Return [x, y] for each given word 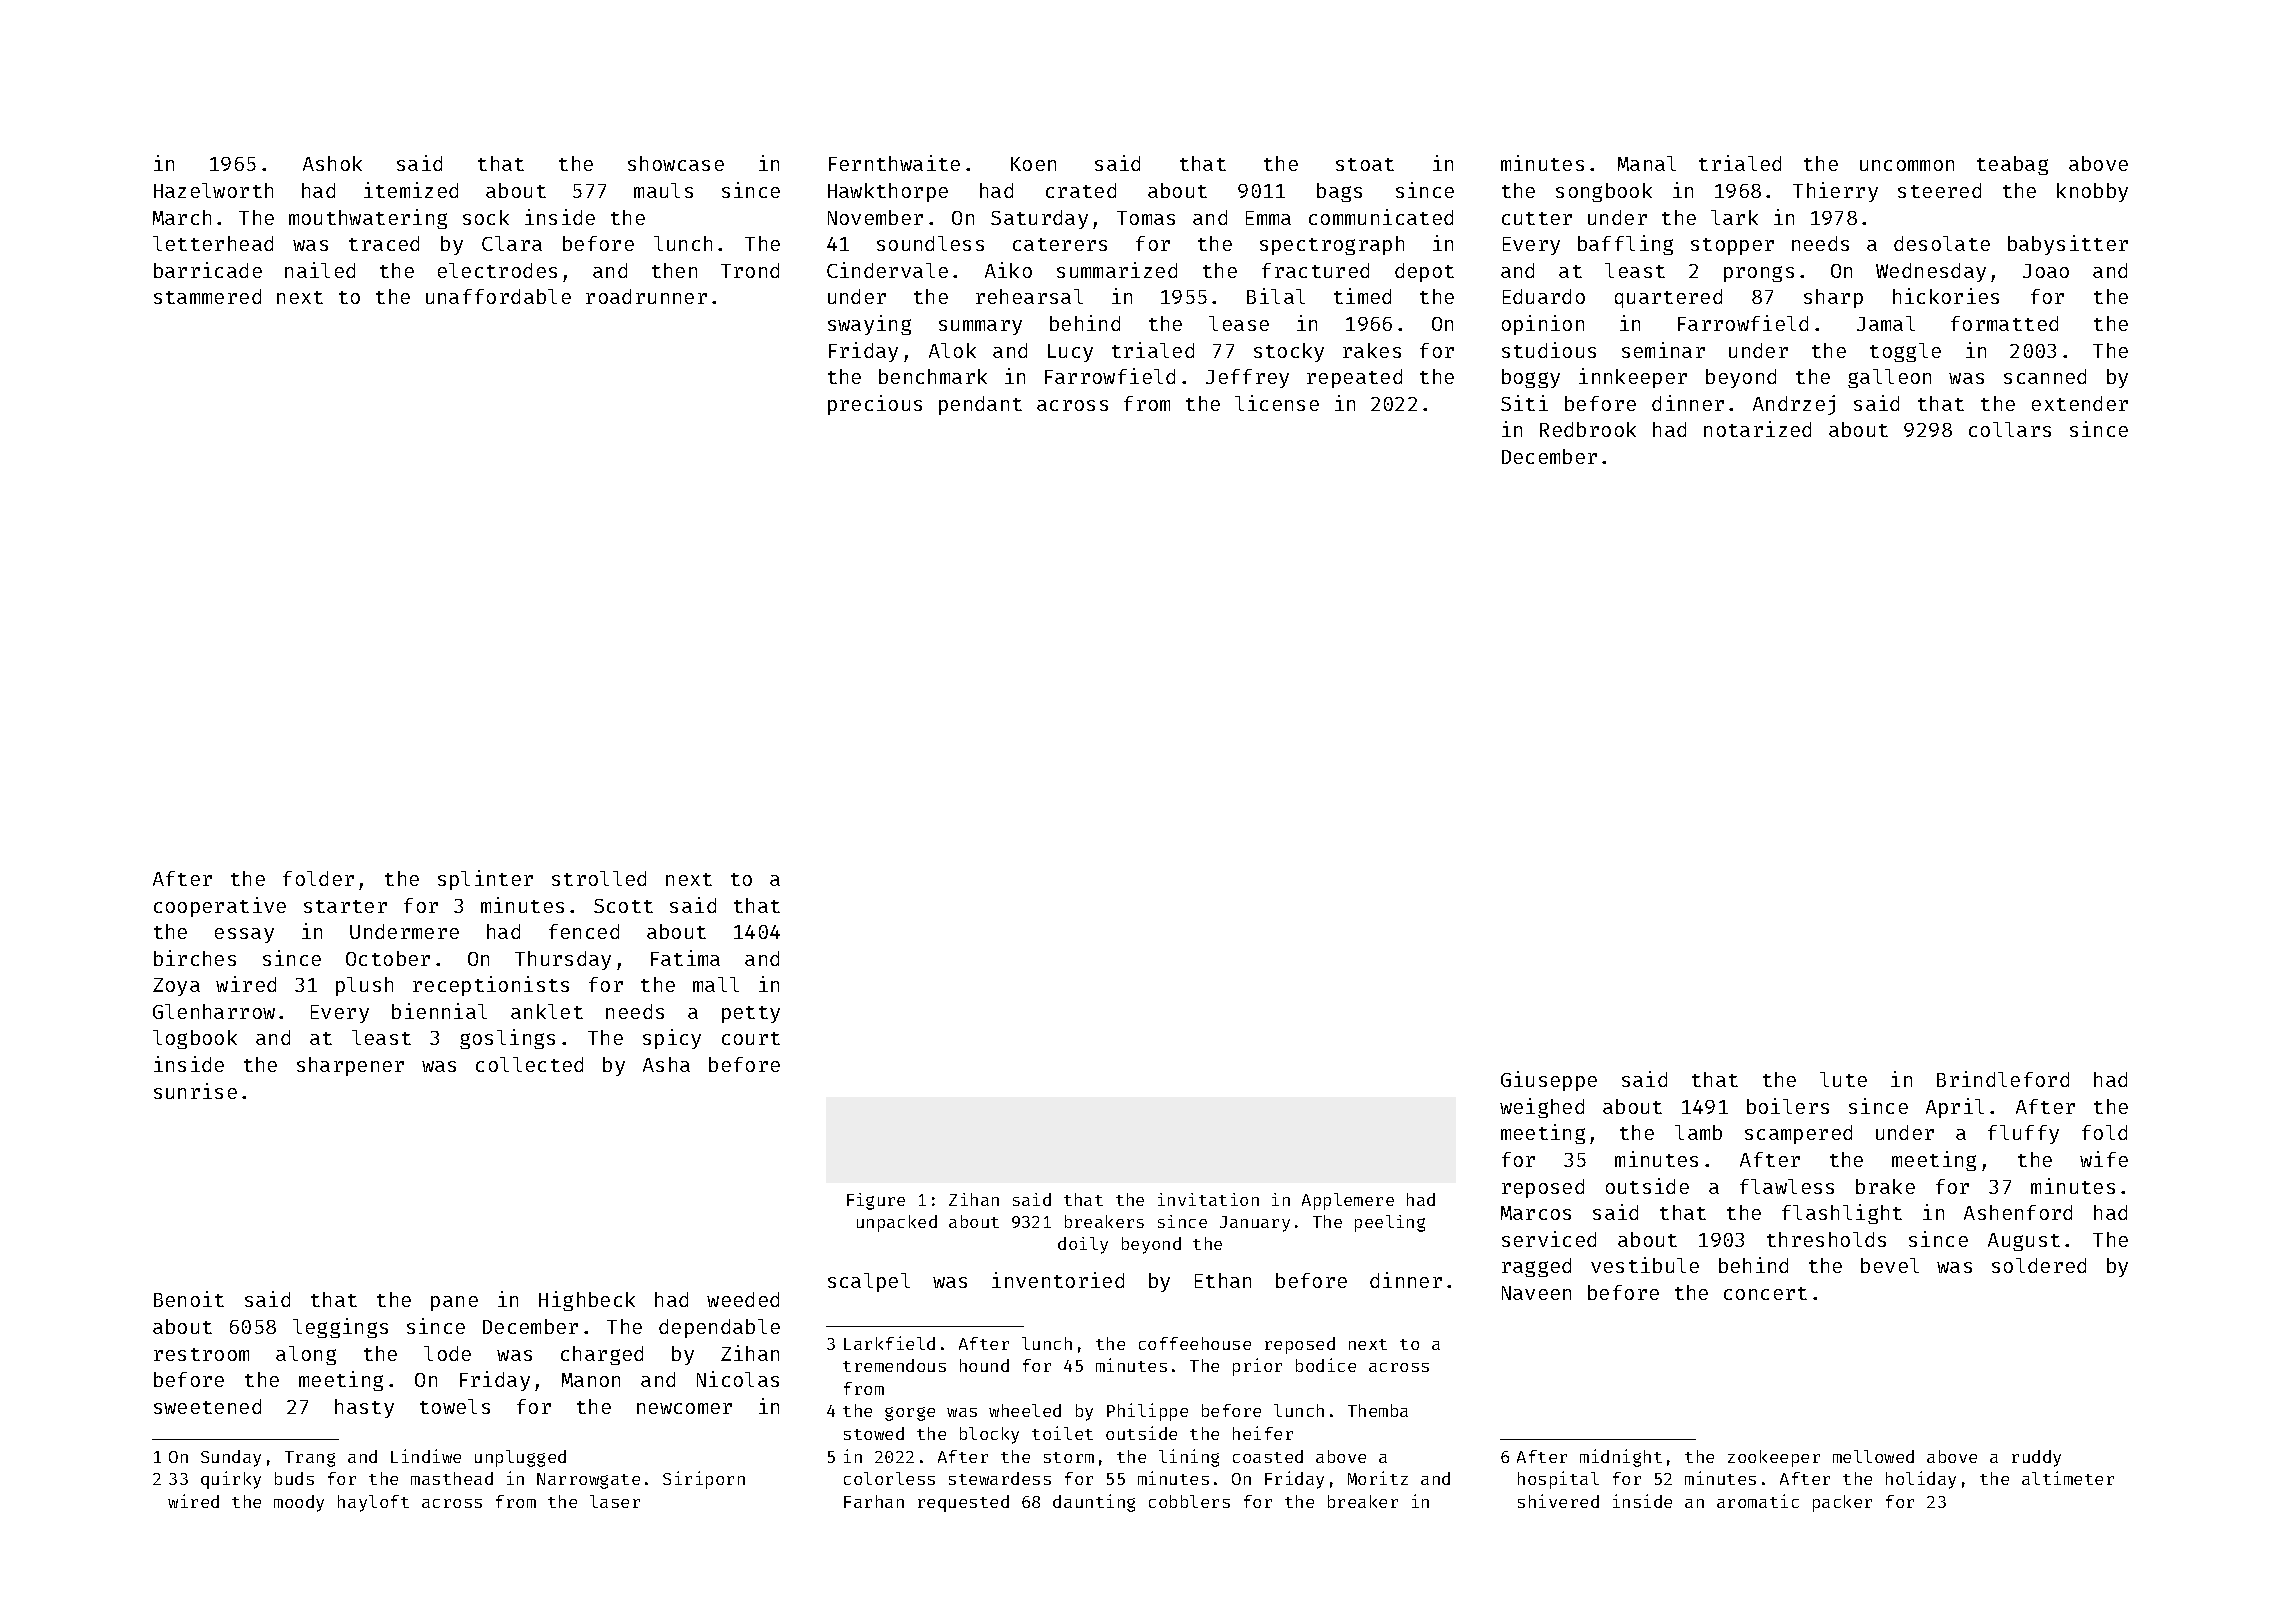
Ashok [332, 163]
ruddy [2036, 1458]
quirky [231, 1480]
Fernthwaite [894, 163]
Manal [1647, 163]
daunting [1094, 1503]
